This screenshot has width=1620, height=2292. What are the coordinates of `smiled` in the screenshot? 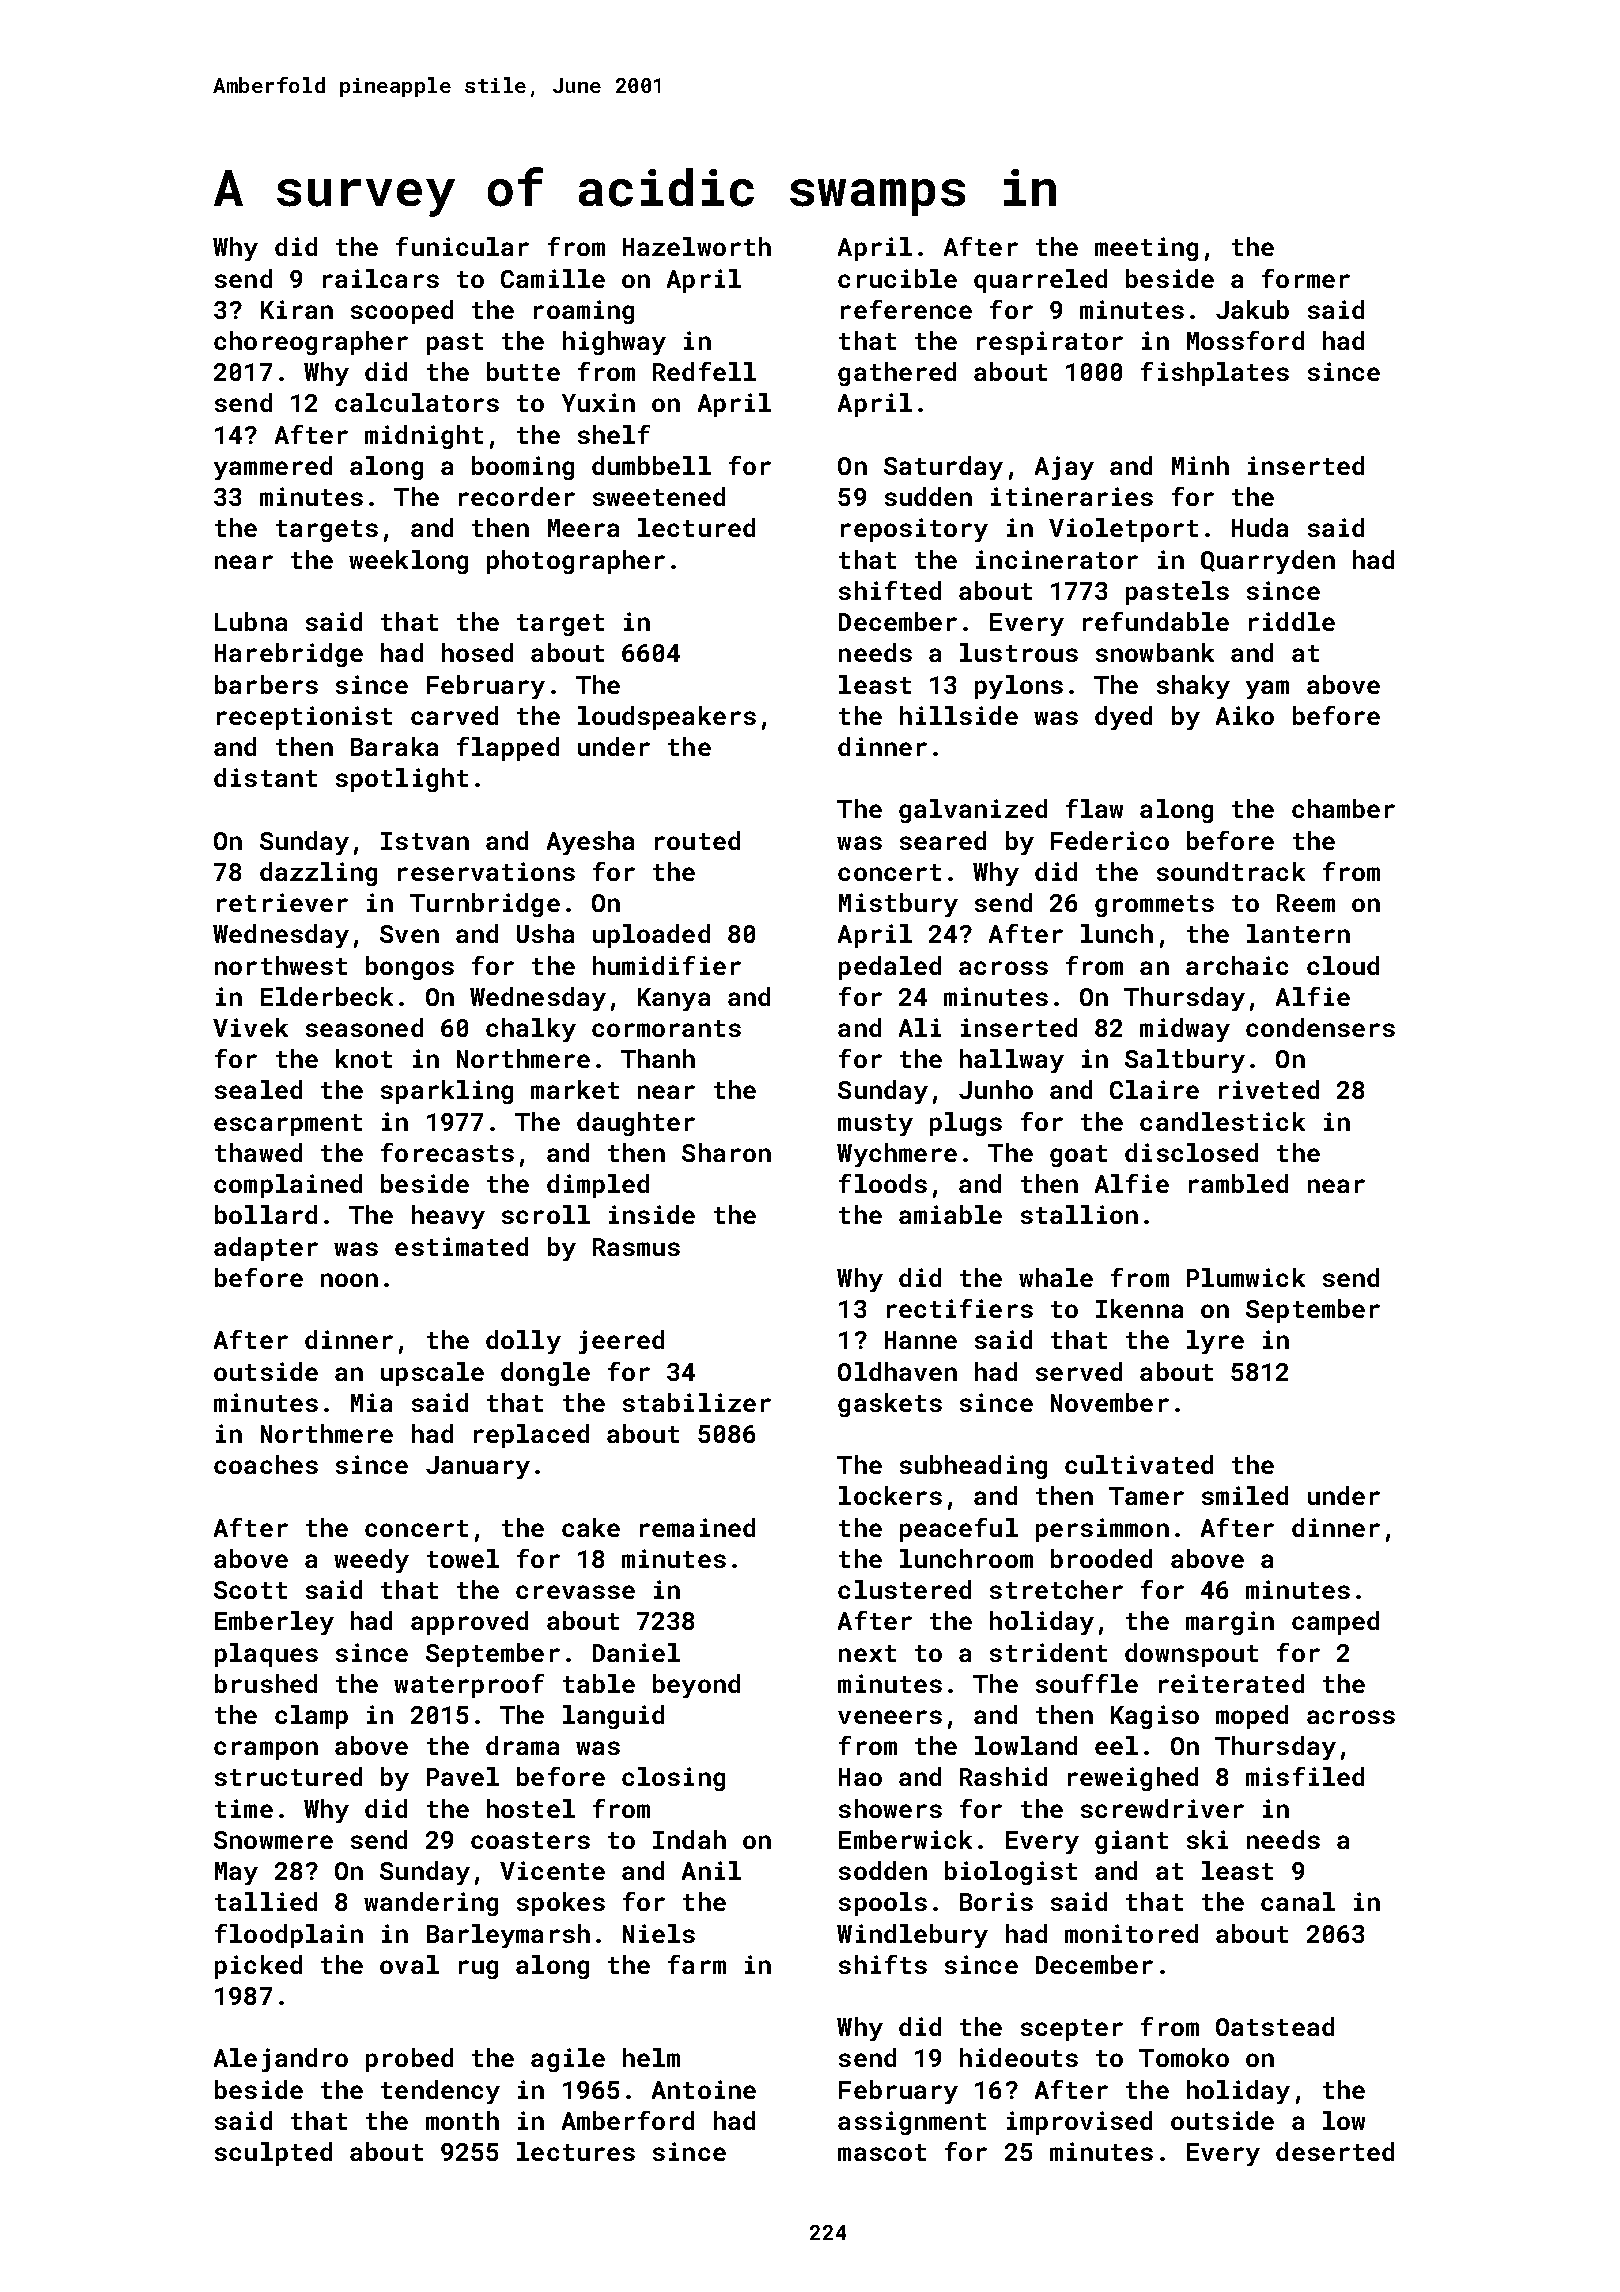 It's located at (1245, 1495).
